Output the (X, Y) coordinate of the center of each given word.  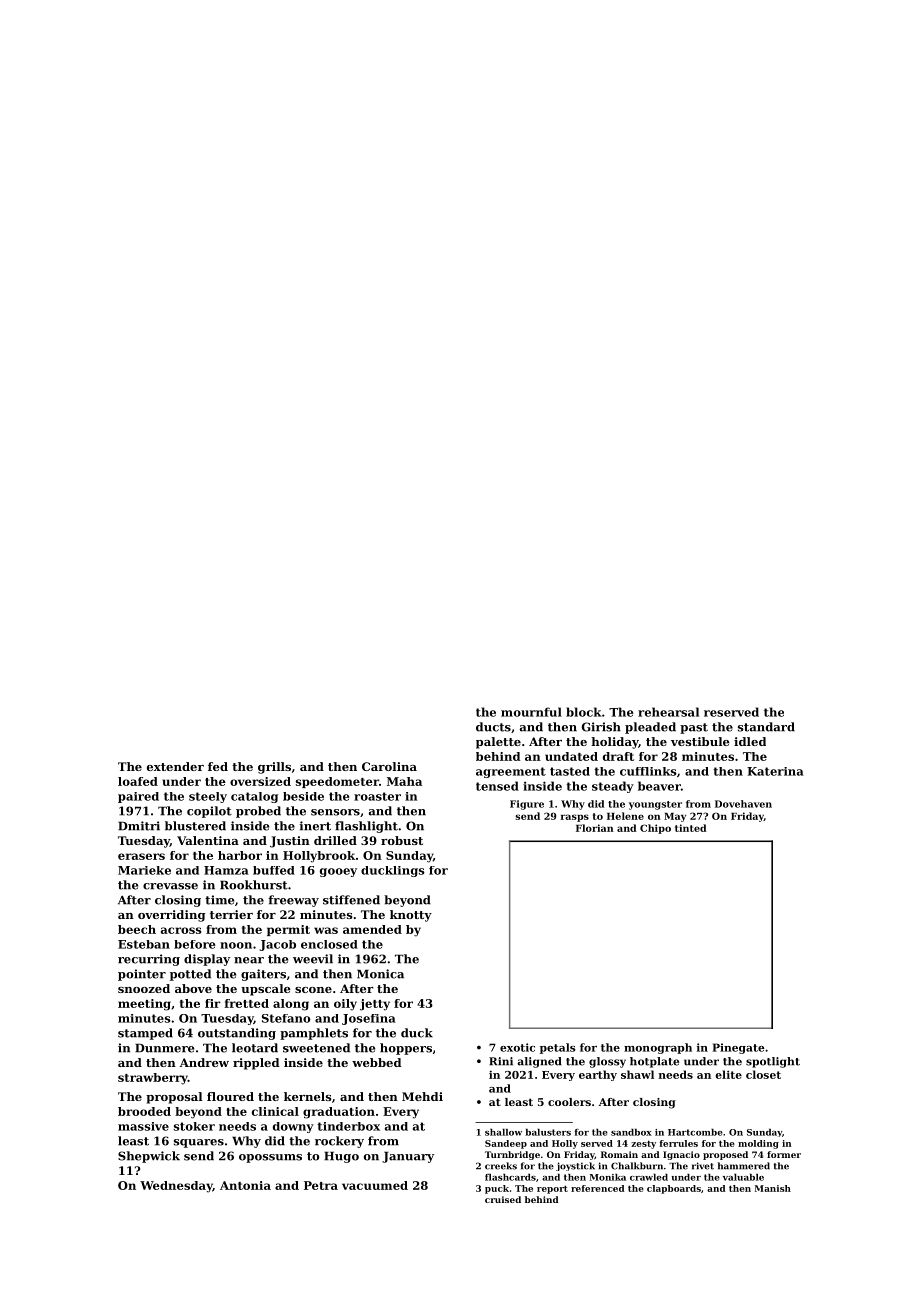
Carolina (389, 766)
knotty (411, 916)
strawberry (153, 1079)
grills (274, 768)
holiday (614, 743)
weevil (313, 959)
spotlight (773, 1062)
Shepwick (149, 1157)
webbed (376, 1062)
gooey (338, 872)
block (584, 712)
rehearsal (668, 712)
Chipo (655, 829)
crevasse (170, 886)
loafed (138, 781)
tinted (691, 828)
